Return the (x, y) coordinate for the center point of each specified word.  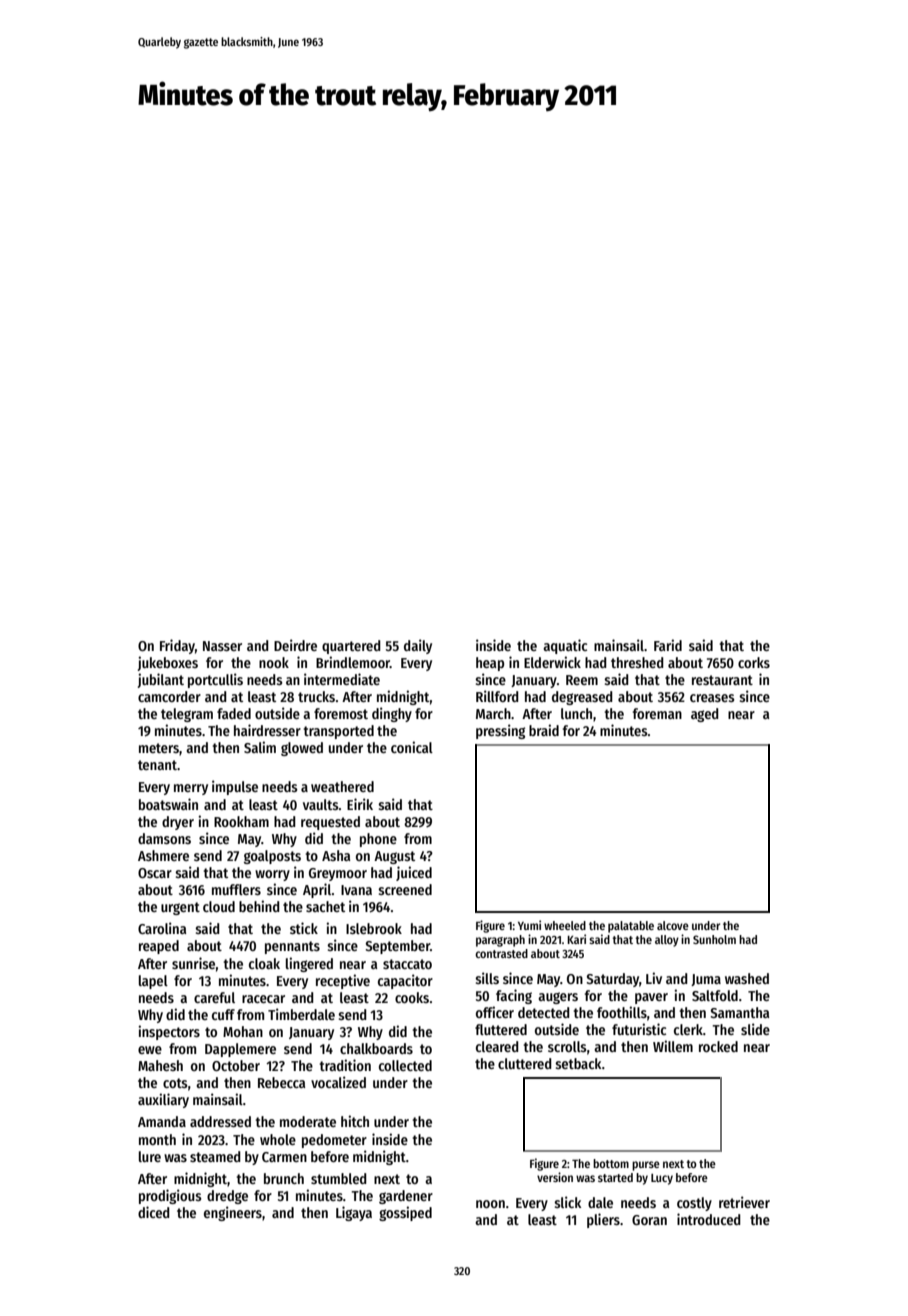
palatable (631, 927)
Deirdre (295, 645)
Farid (668, 645)
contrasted (501, 953)
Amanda (162, 1121)
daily (418, 646)
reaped (159, 947)
